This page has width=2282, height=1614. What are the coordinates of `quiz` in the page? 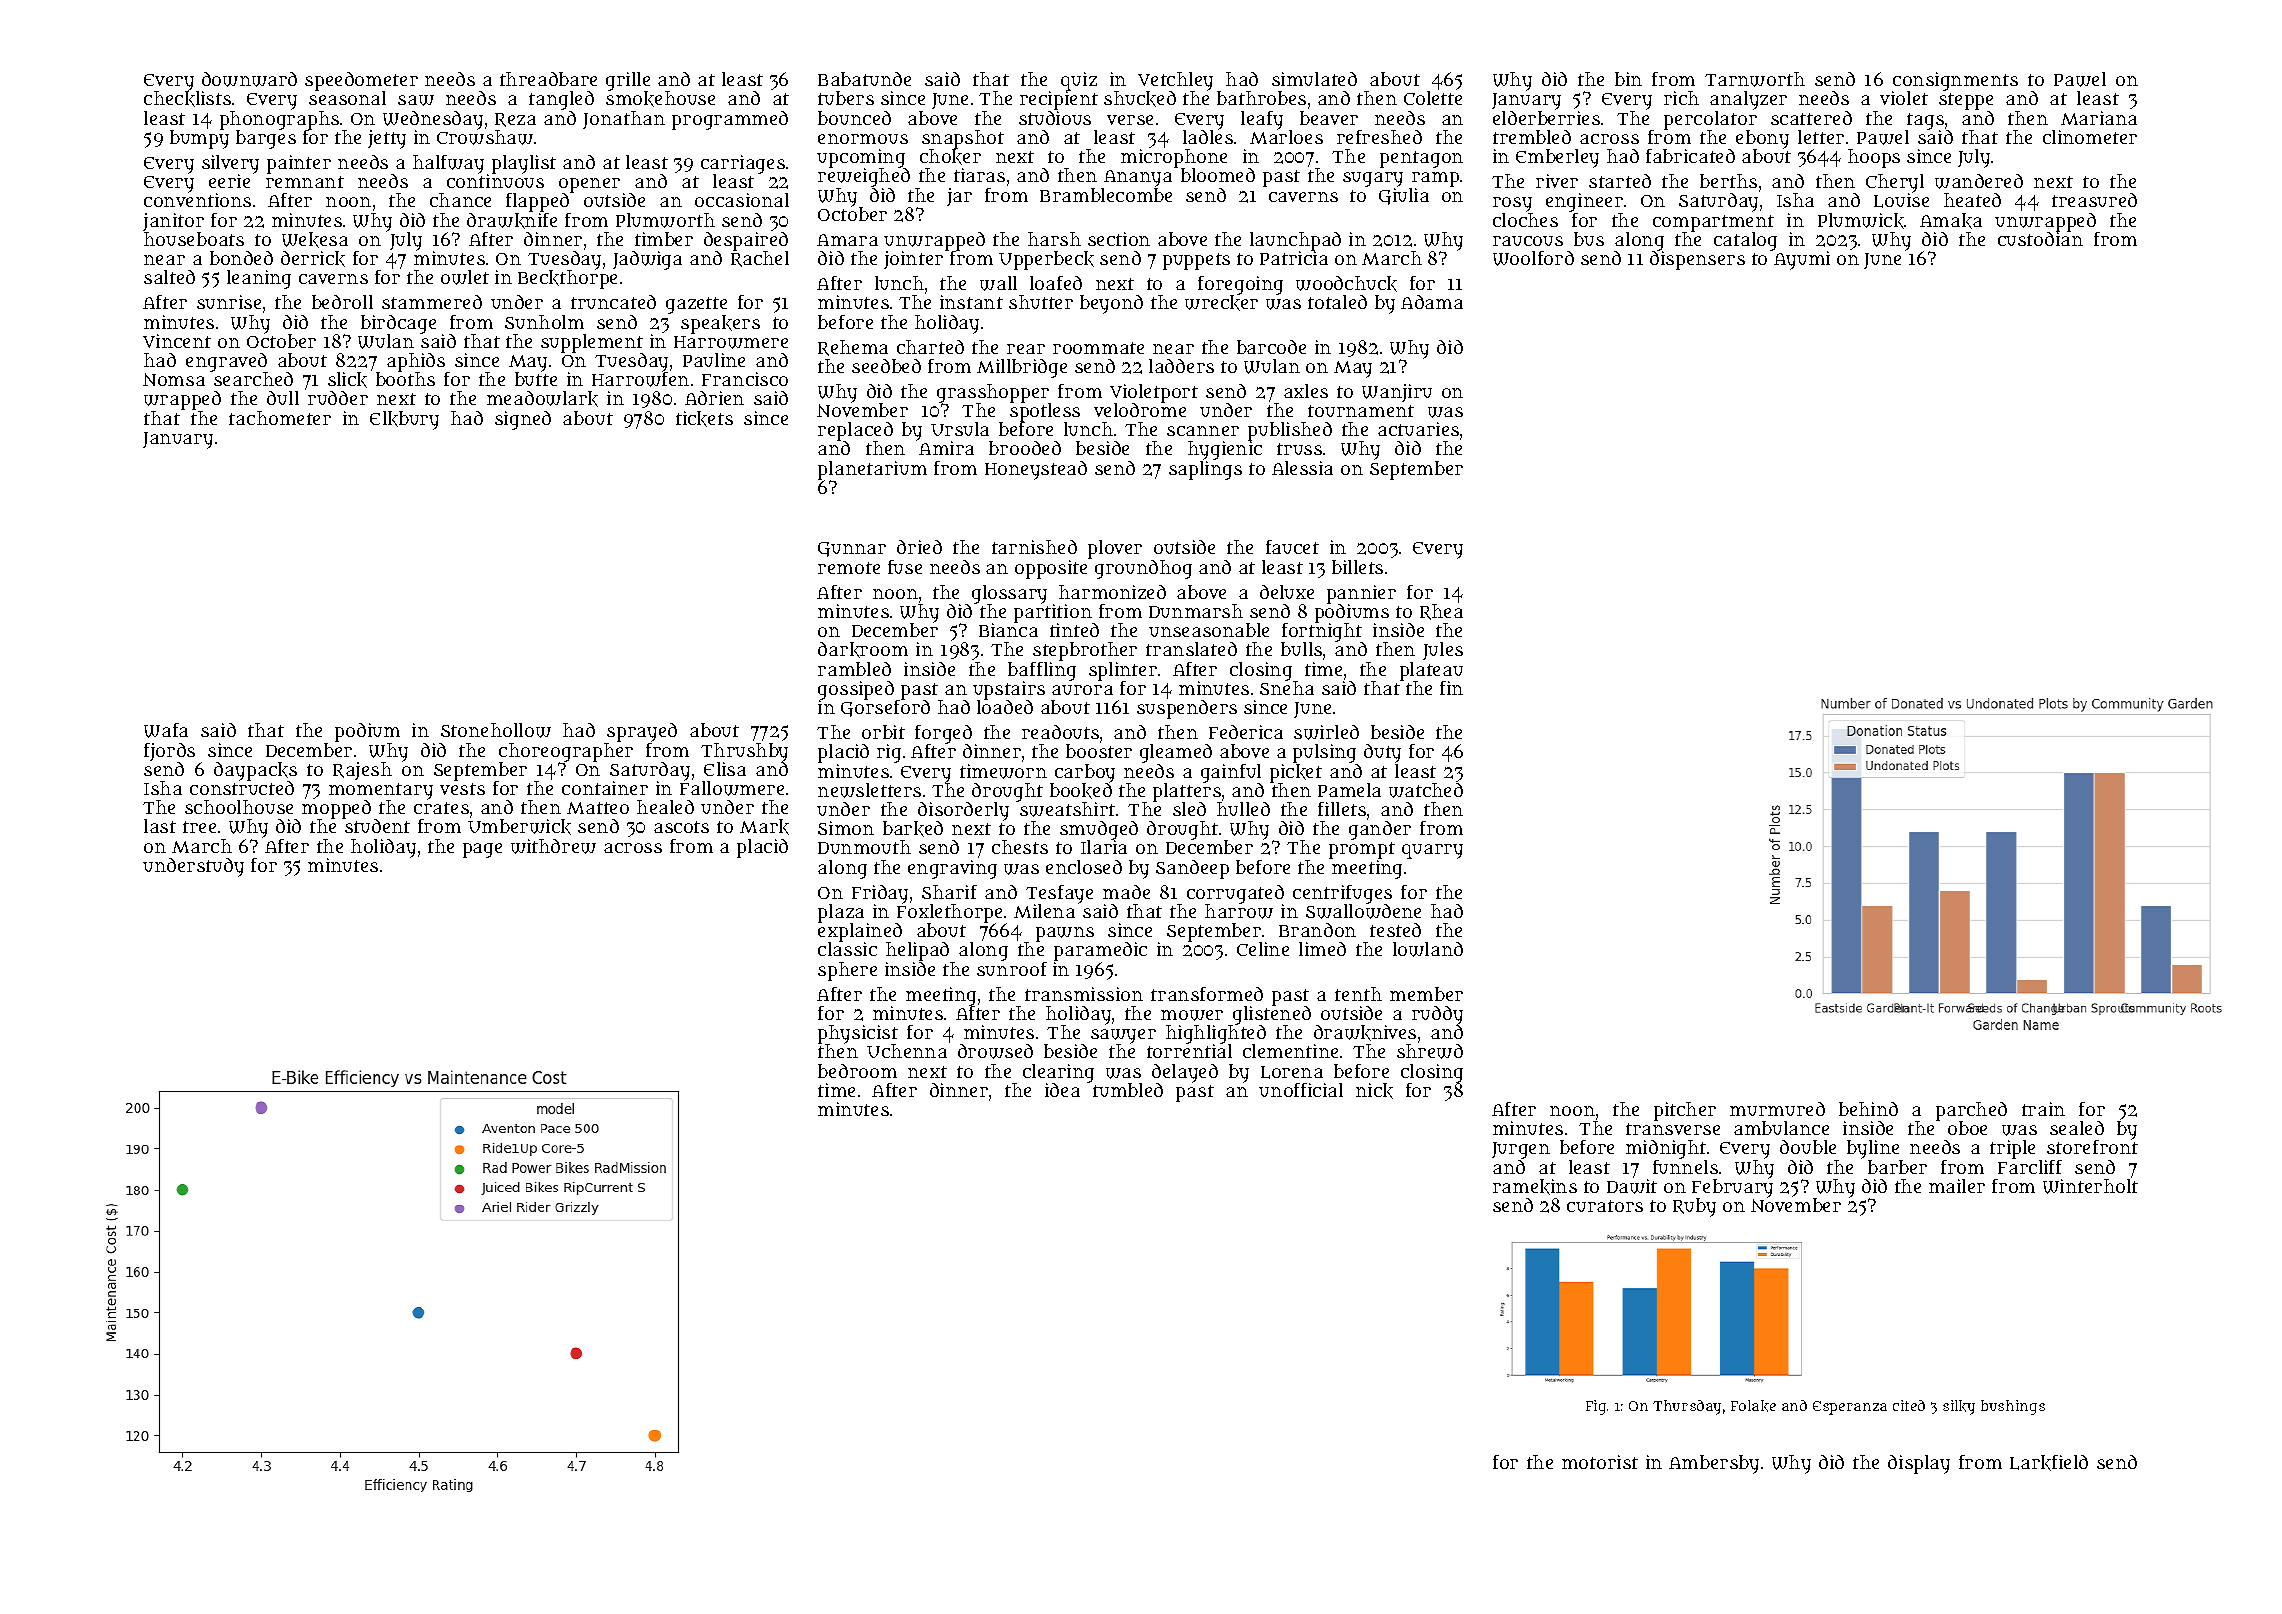 It's located at (1079, 81).
